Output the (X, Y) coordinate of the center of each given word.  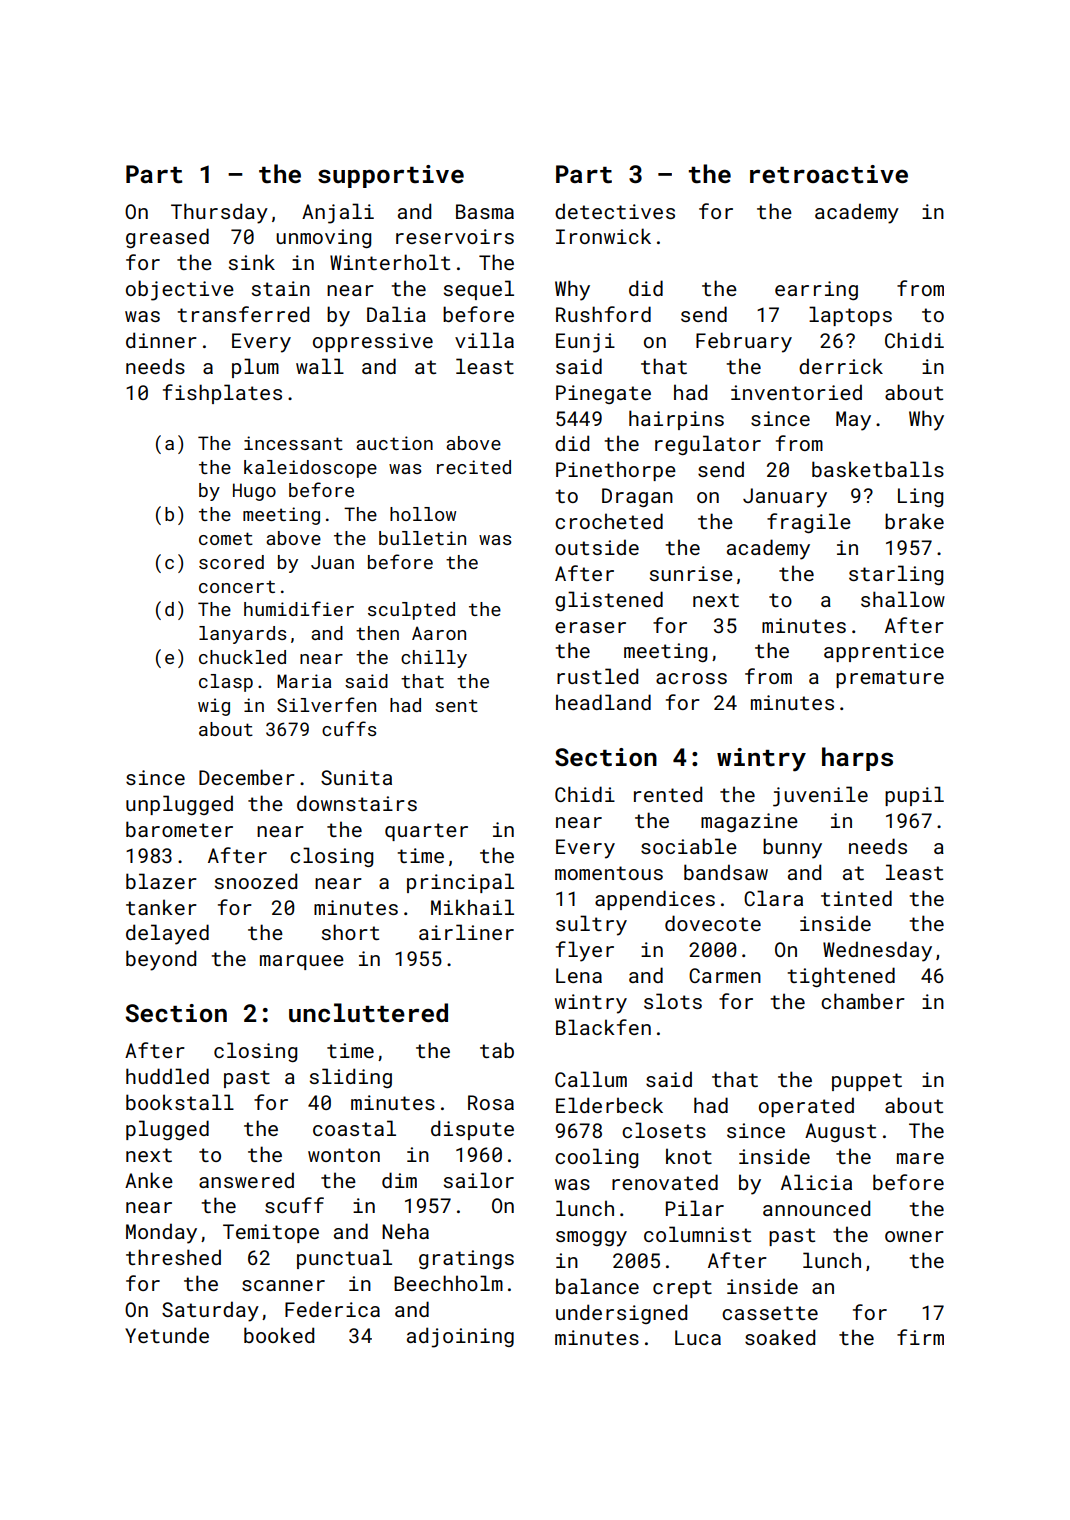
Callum (591, 1079)
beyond (161, 960)
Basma (485, 211)
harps (857, 759)
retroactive (829, 174)
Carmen (725, 975)
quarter (426, 832)
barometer (179, 829)
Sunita (356, 777)
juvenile (820, 796)
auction (394, 443)
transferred (243, 314)
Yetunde (167, 1335)
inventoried (796, 392)
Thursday (219, 213)
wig (214, 707)
